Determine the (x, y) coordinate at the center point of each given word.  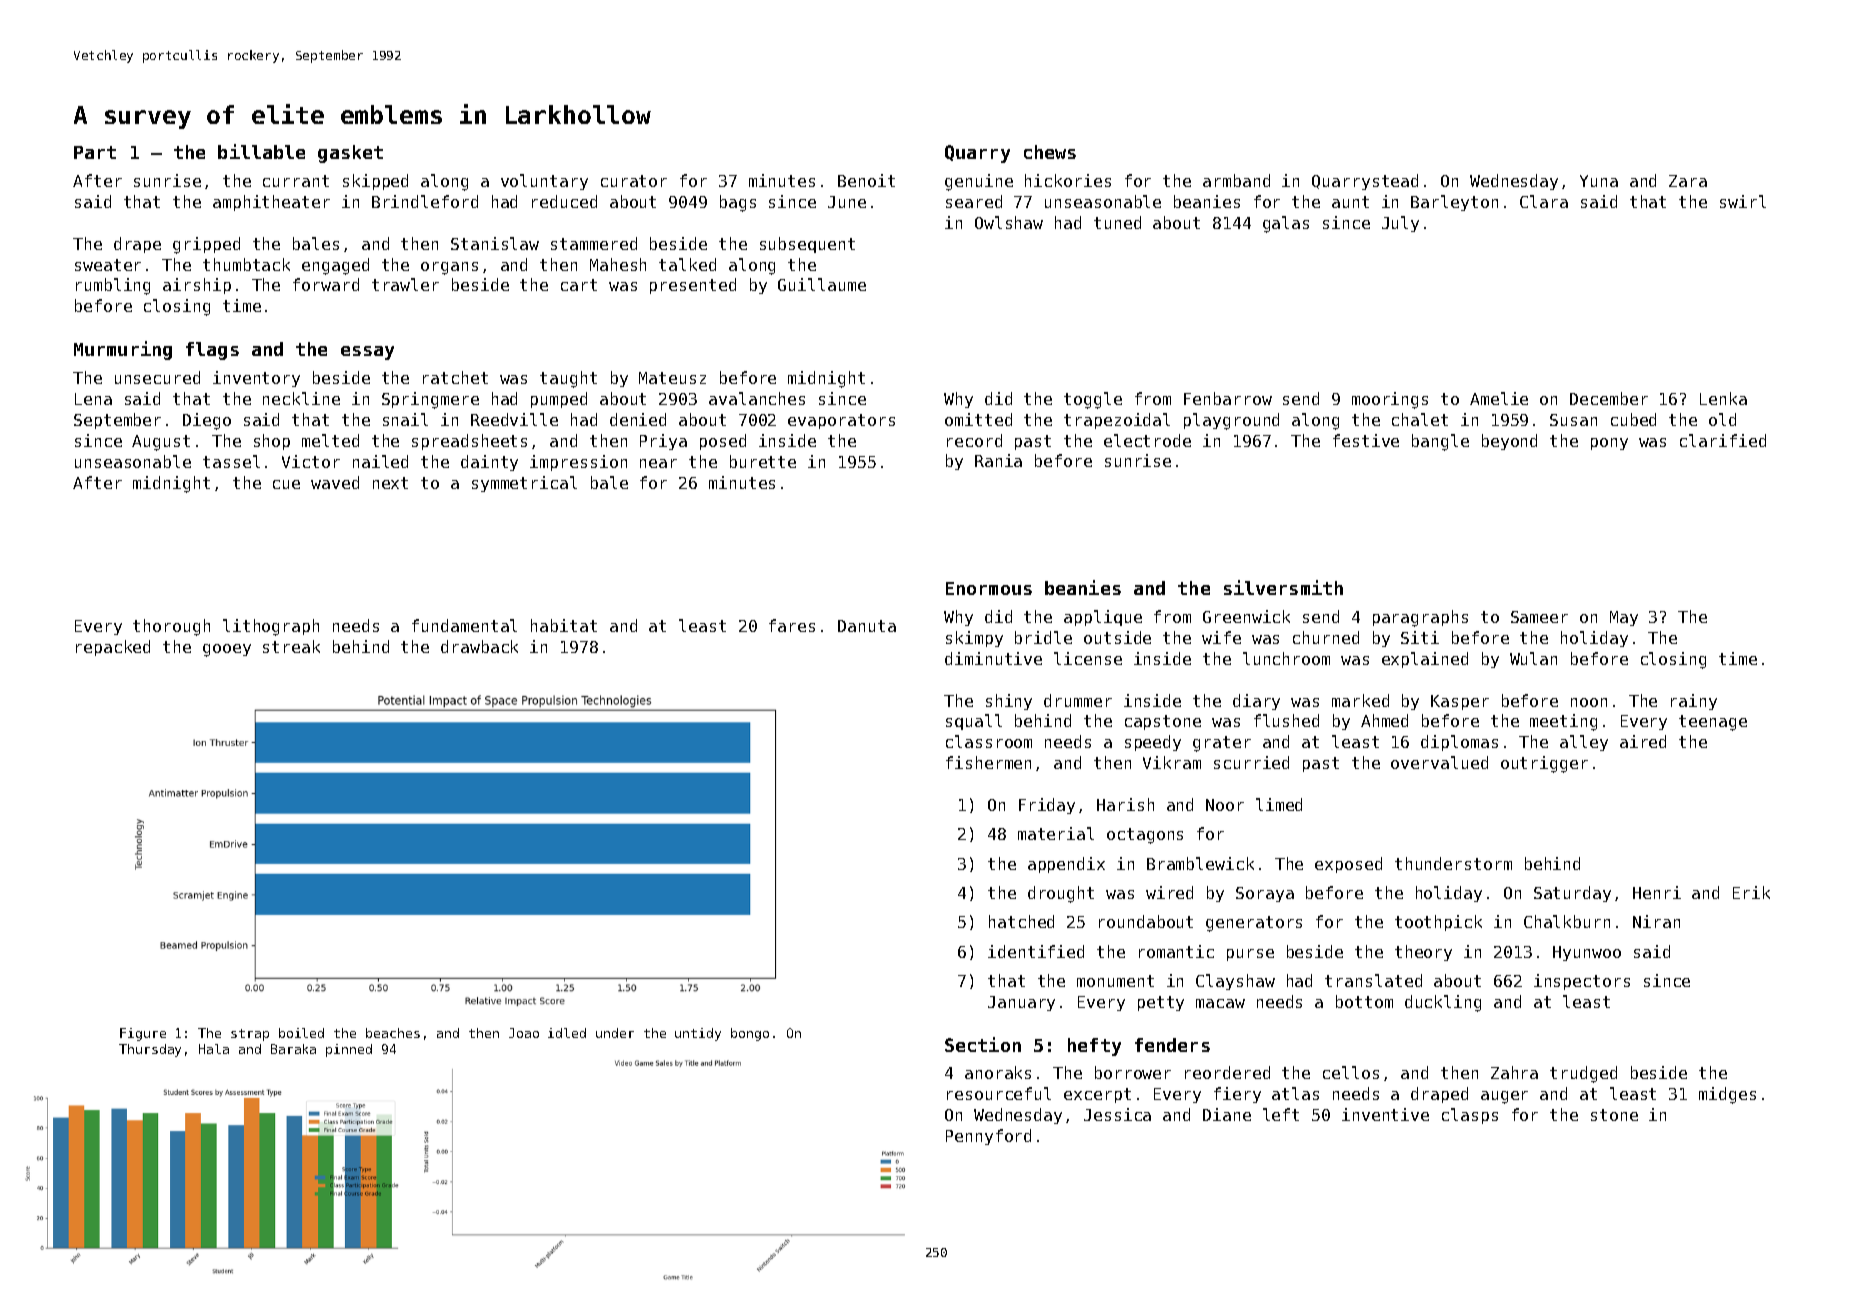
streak (291, 646)
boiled (301, 1033)
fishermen (988, 762)
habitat (564, 625)
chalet (1420, 419)
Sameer (1539, 617)
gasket (350, 154)
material (1056, 833)
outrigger (1544, 764)
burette (763, 461)
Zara (1688, 181)
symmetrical (524, 484)
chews (1050, 152)
